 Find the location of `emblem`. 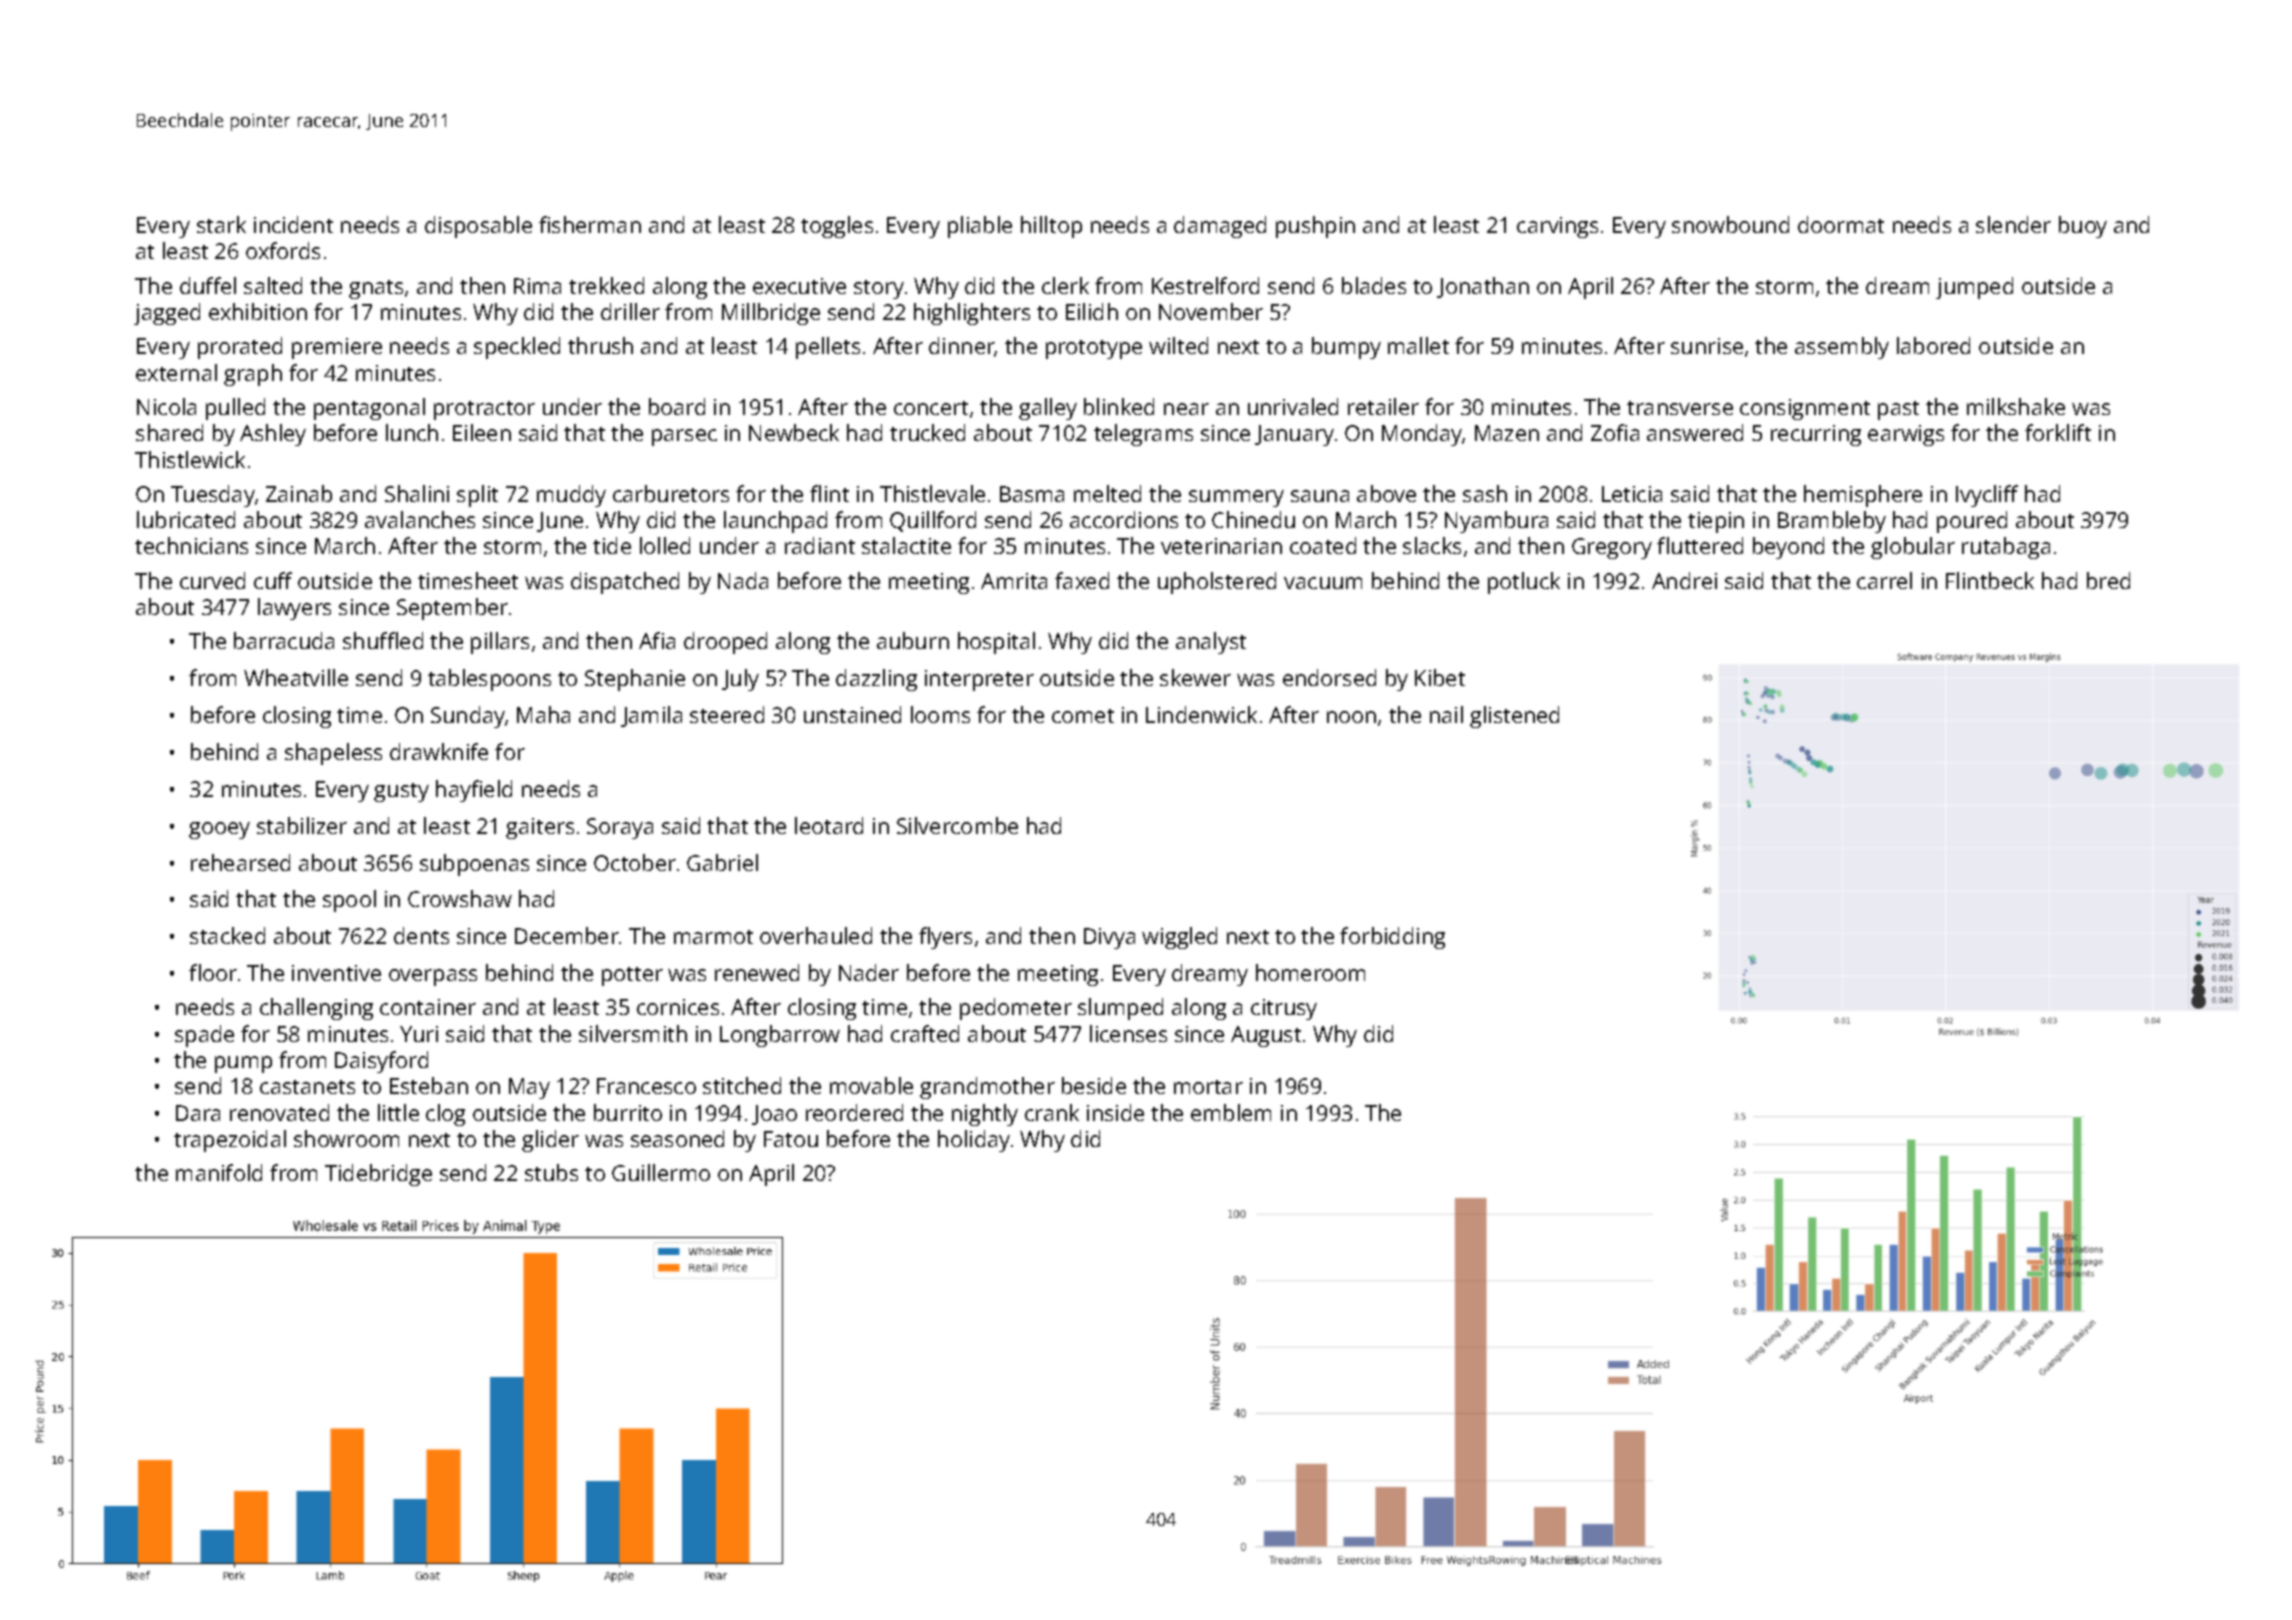

emblem is located at coordinates (1231, 1112).
